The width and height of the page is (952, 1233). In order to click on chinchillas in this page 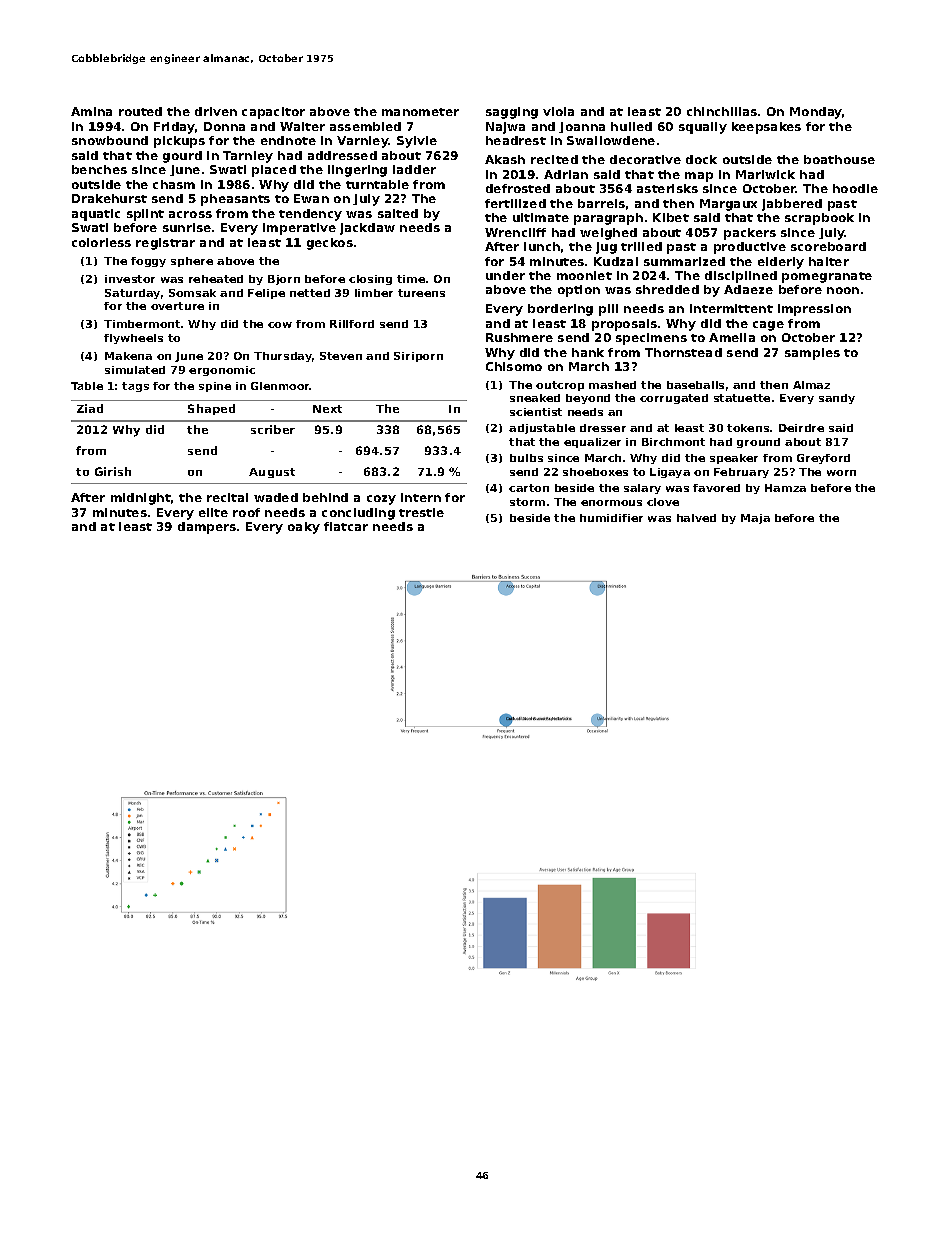, I will do `click(722, 111)`.
